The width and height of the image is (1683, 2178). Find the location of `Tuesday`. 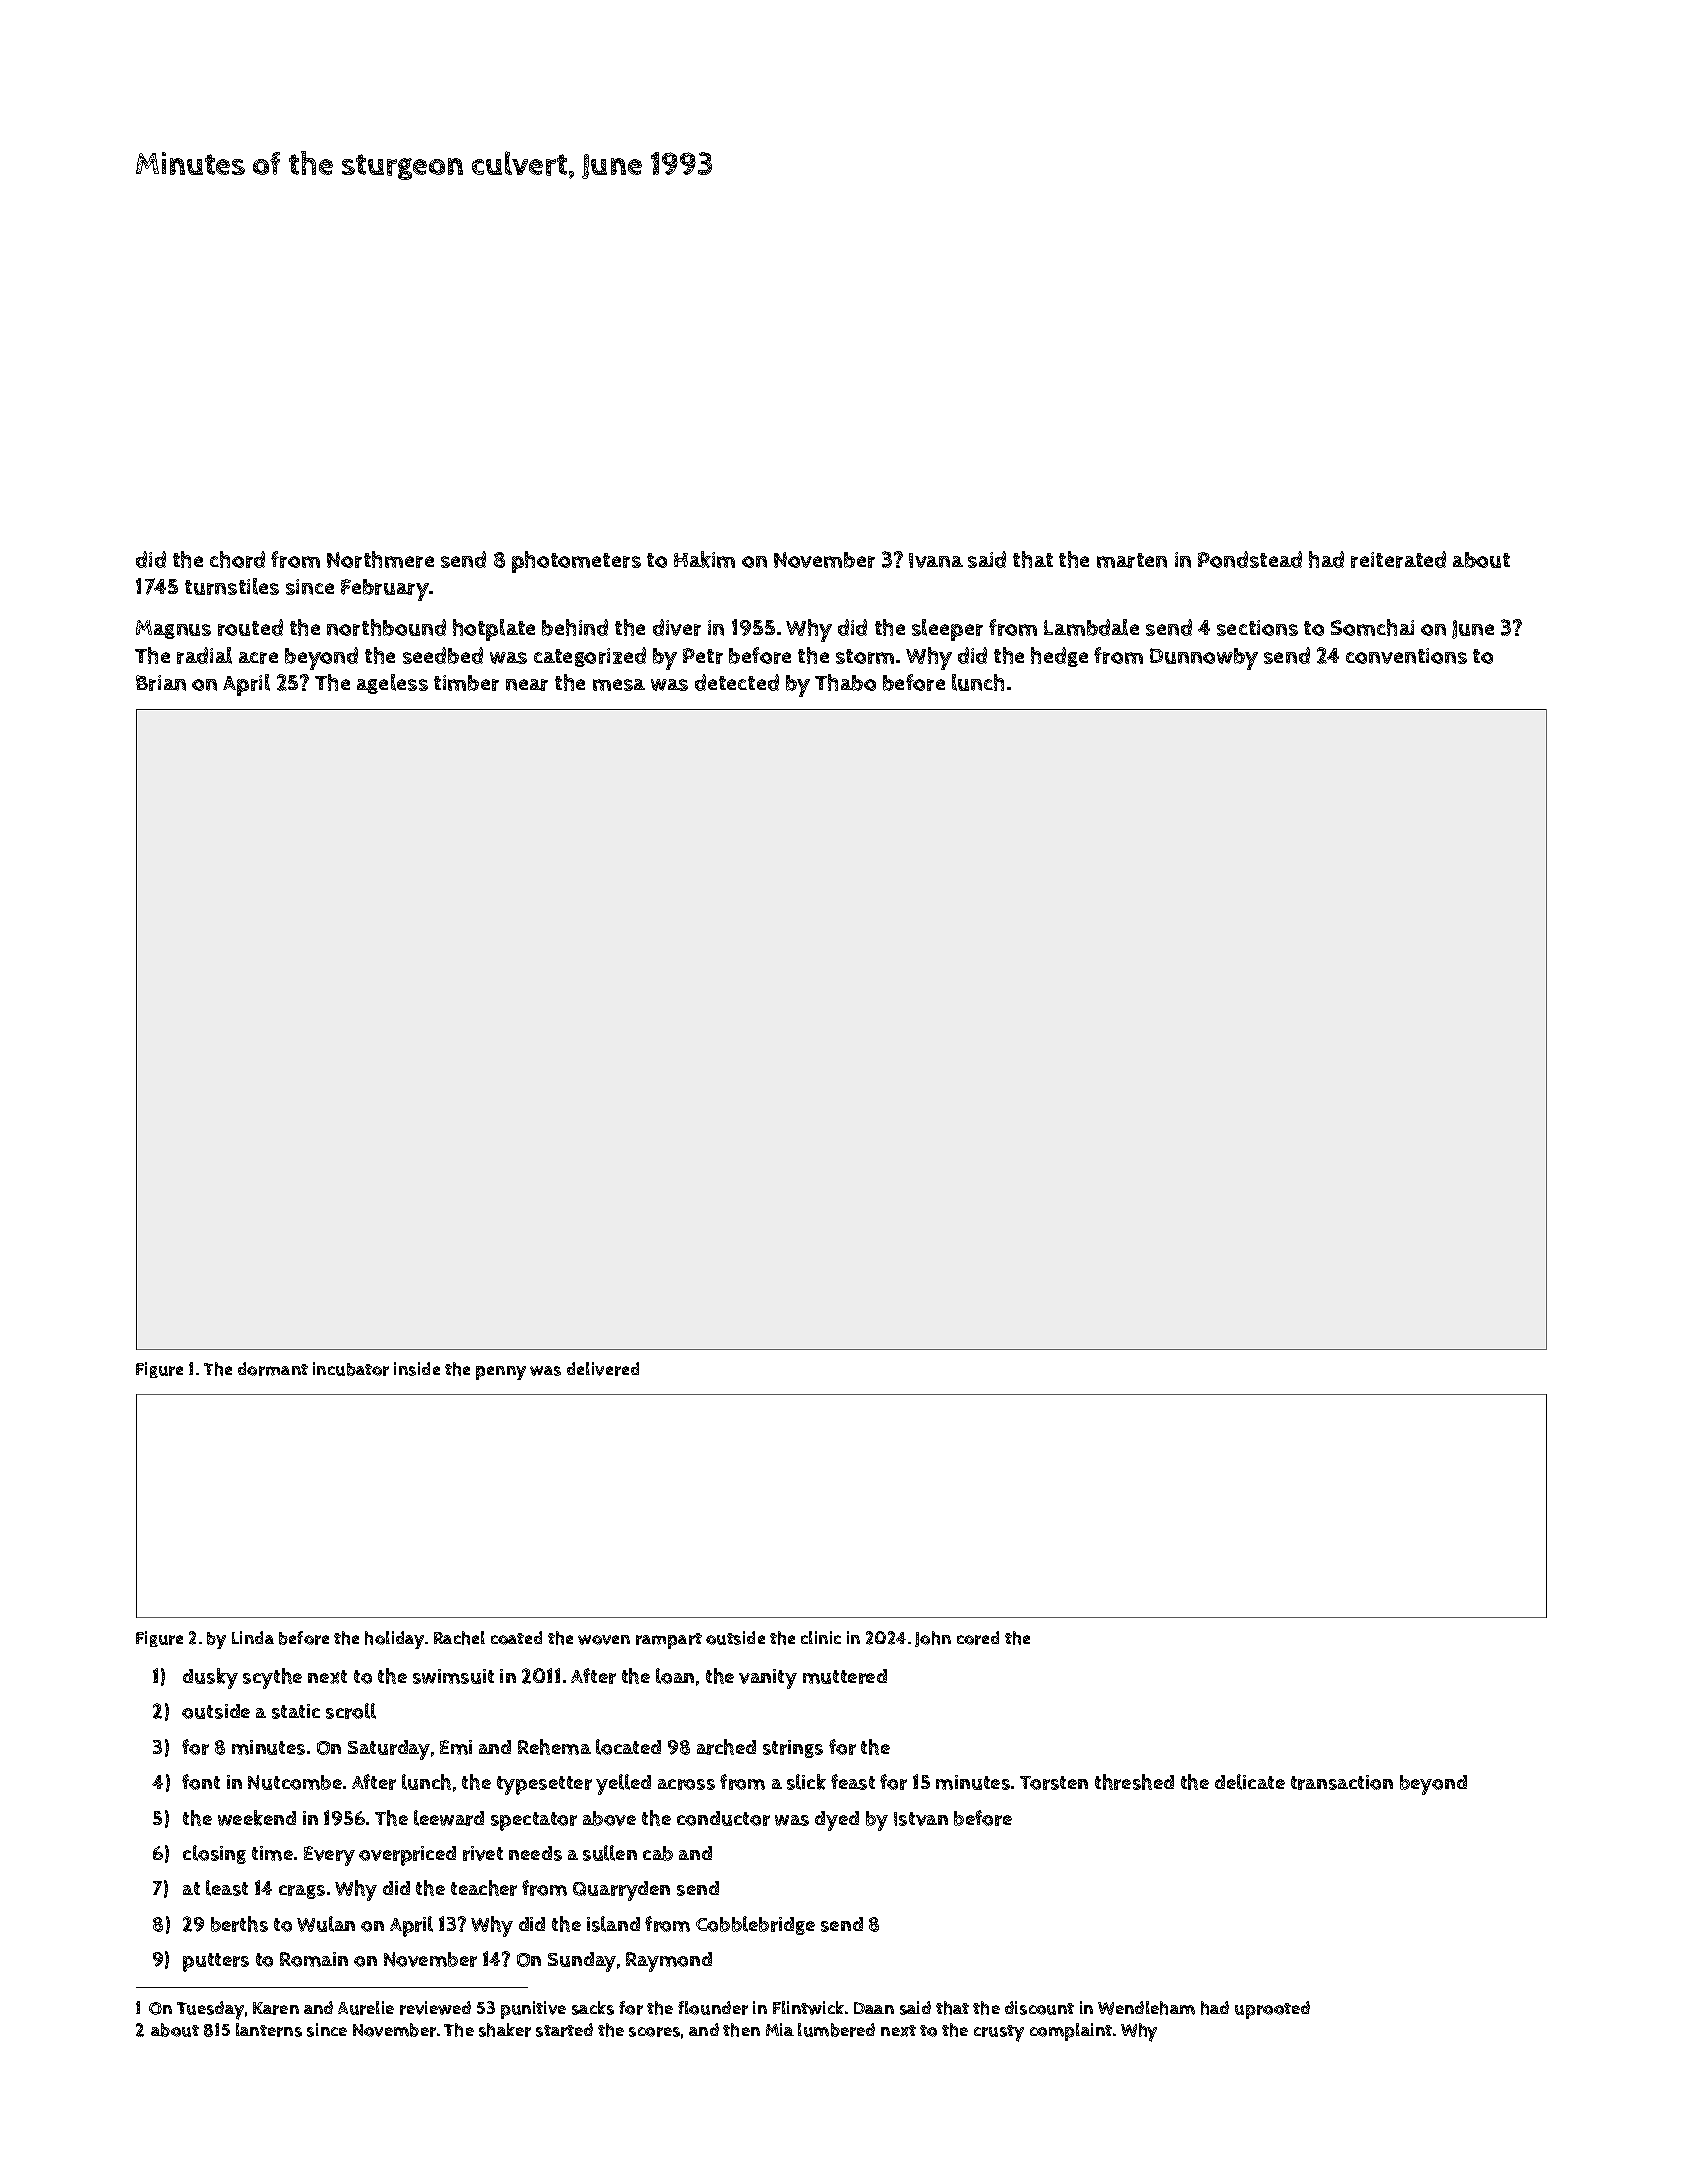

Tuesday is located at coordinates (210, 2010).
